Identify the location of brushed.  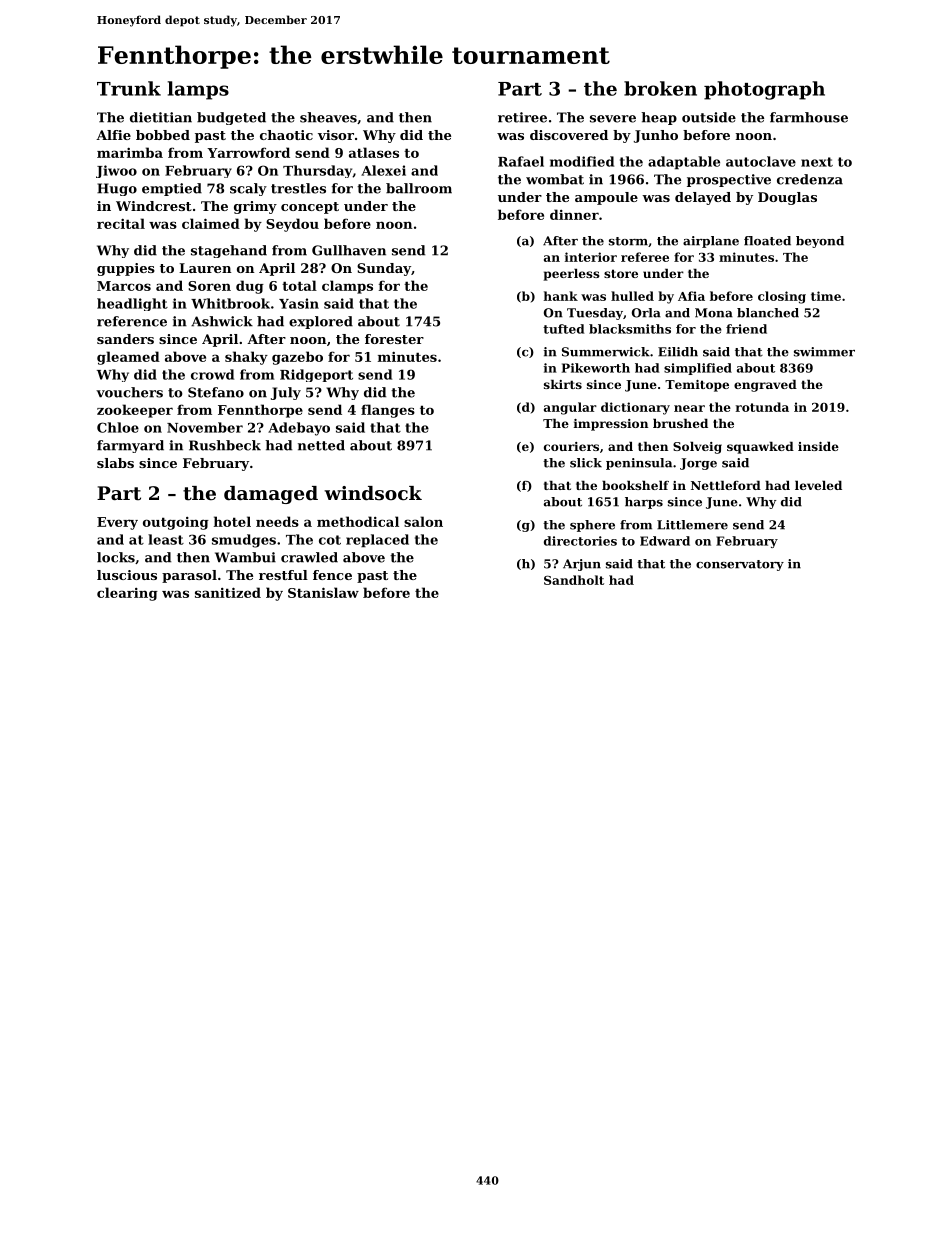
(680, 423).
